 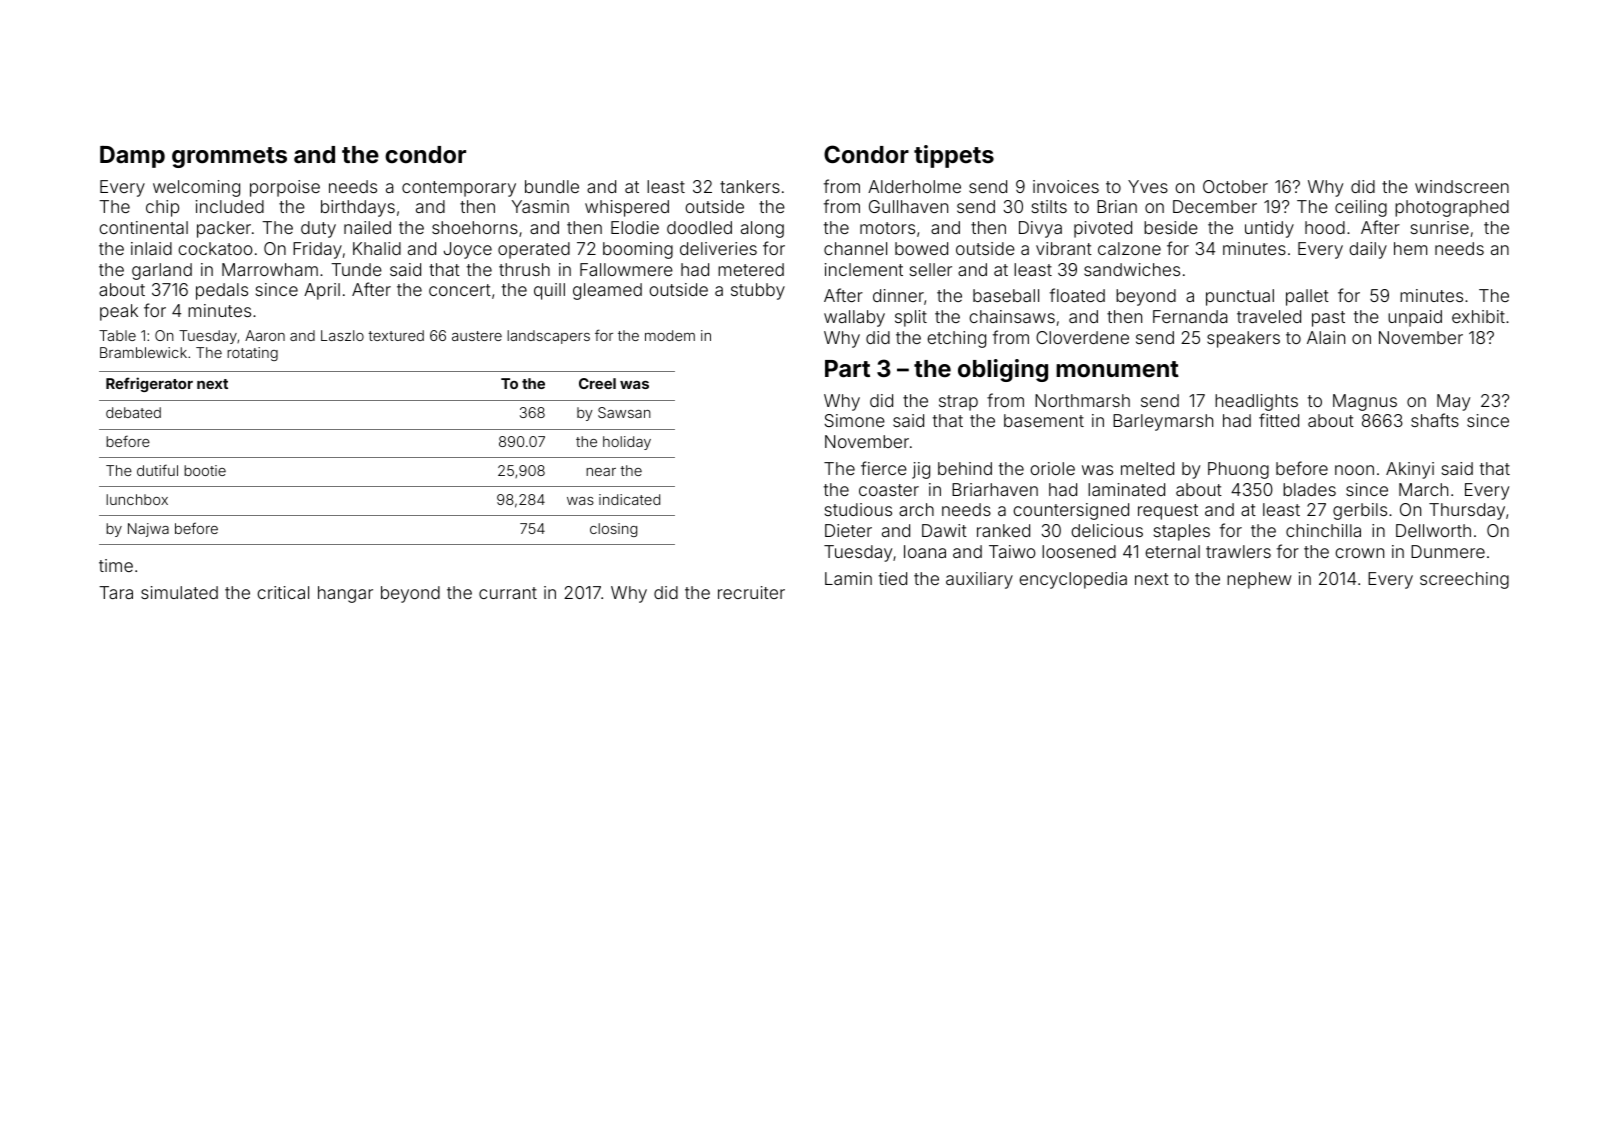 What do you see at coordinates (1190, 316) in the page?
I see `Fernanda` at bounding box center [1190, 316].
